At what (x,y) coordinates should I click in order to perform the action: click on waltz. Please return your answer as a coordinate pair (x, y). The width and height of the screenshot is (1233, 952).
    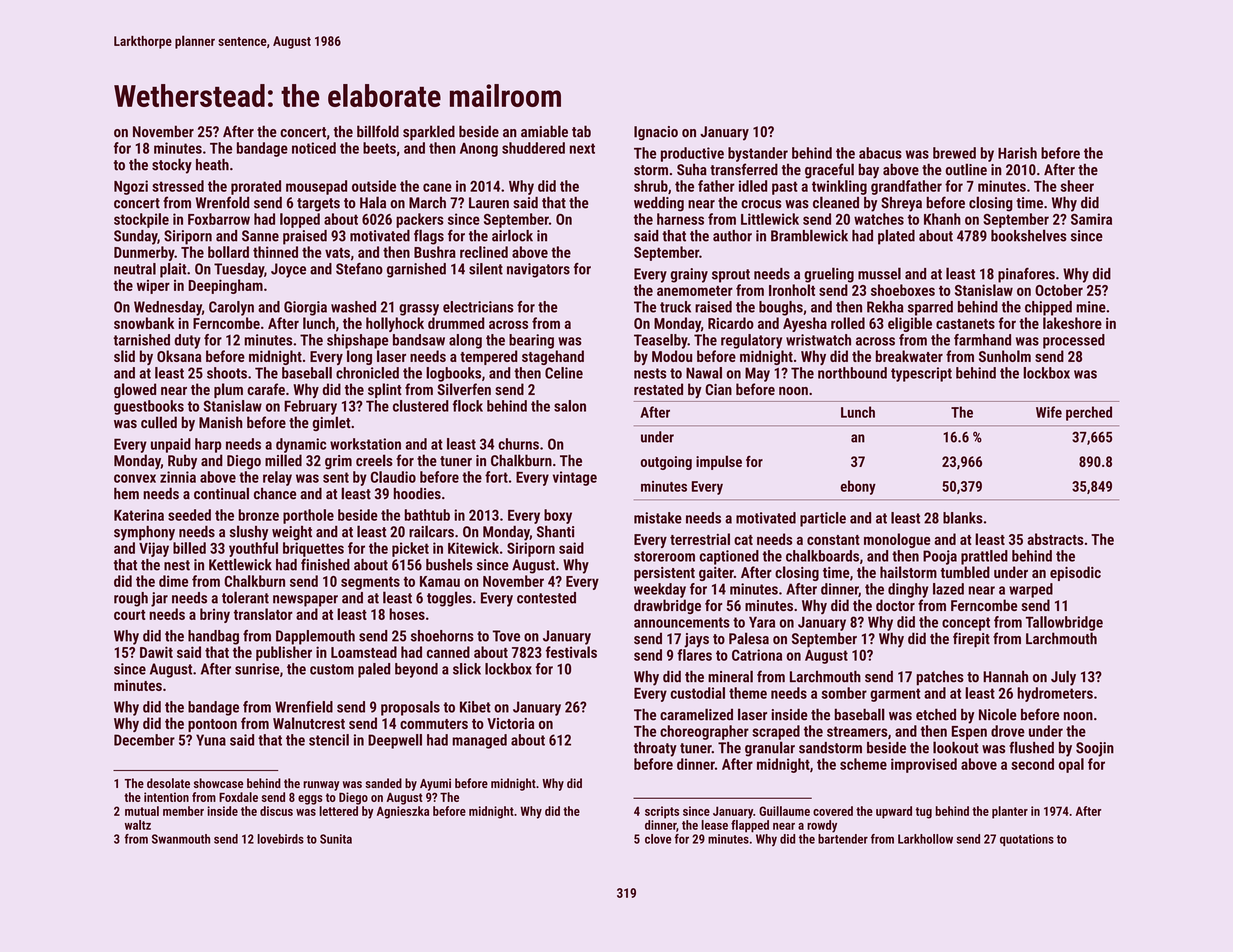
    Looking at the image, I should click on (138, 825).
